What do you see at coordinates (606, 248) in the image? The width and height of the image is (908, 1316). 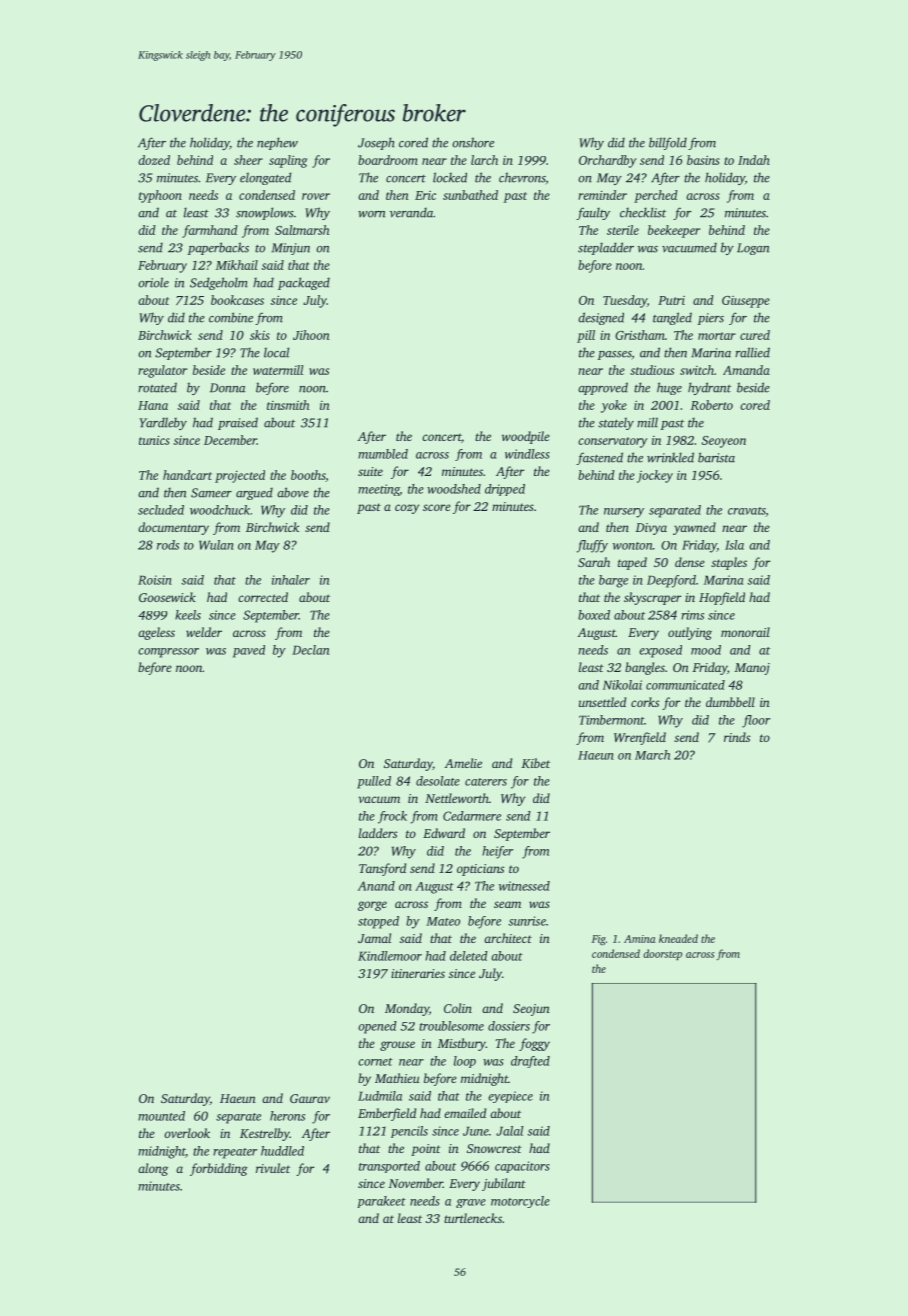 I see `stepladder` at bounding box center [606, 248].
